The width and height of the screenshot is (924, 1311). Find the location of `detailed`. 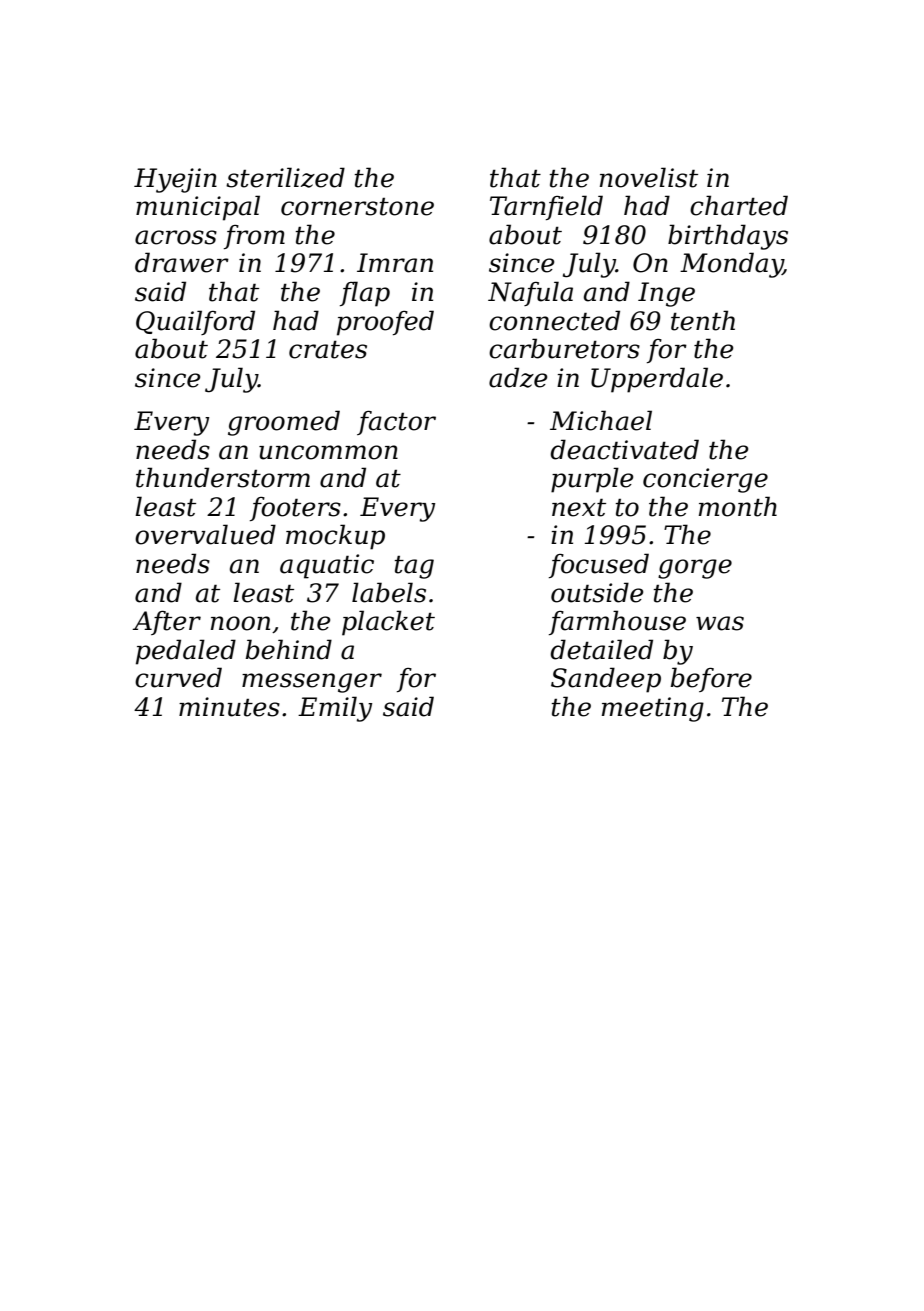

detailed is located at coordinates (601, 649).
